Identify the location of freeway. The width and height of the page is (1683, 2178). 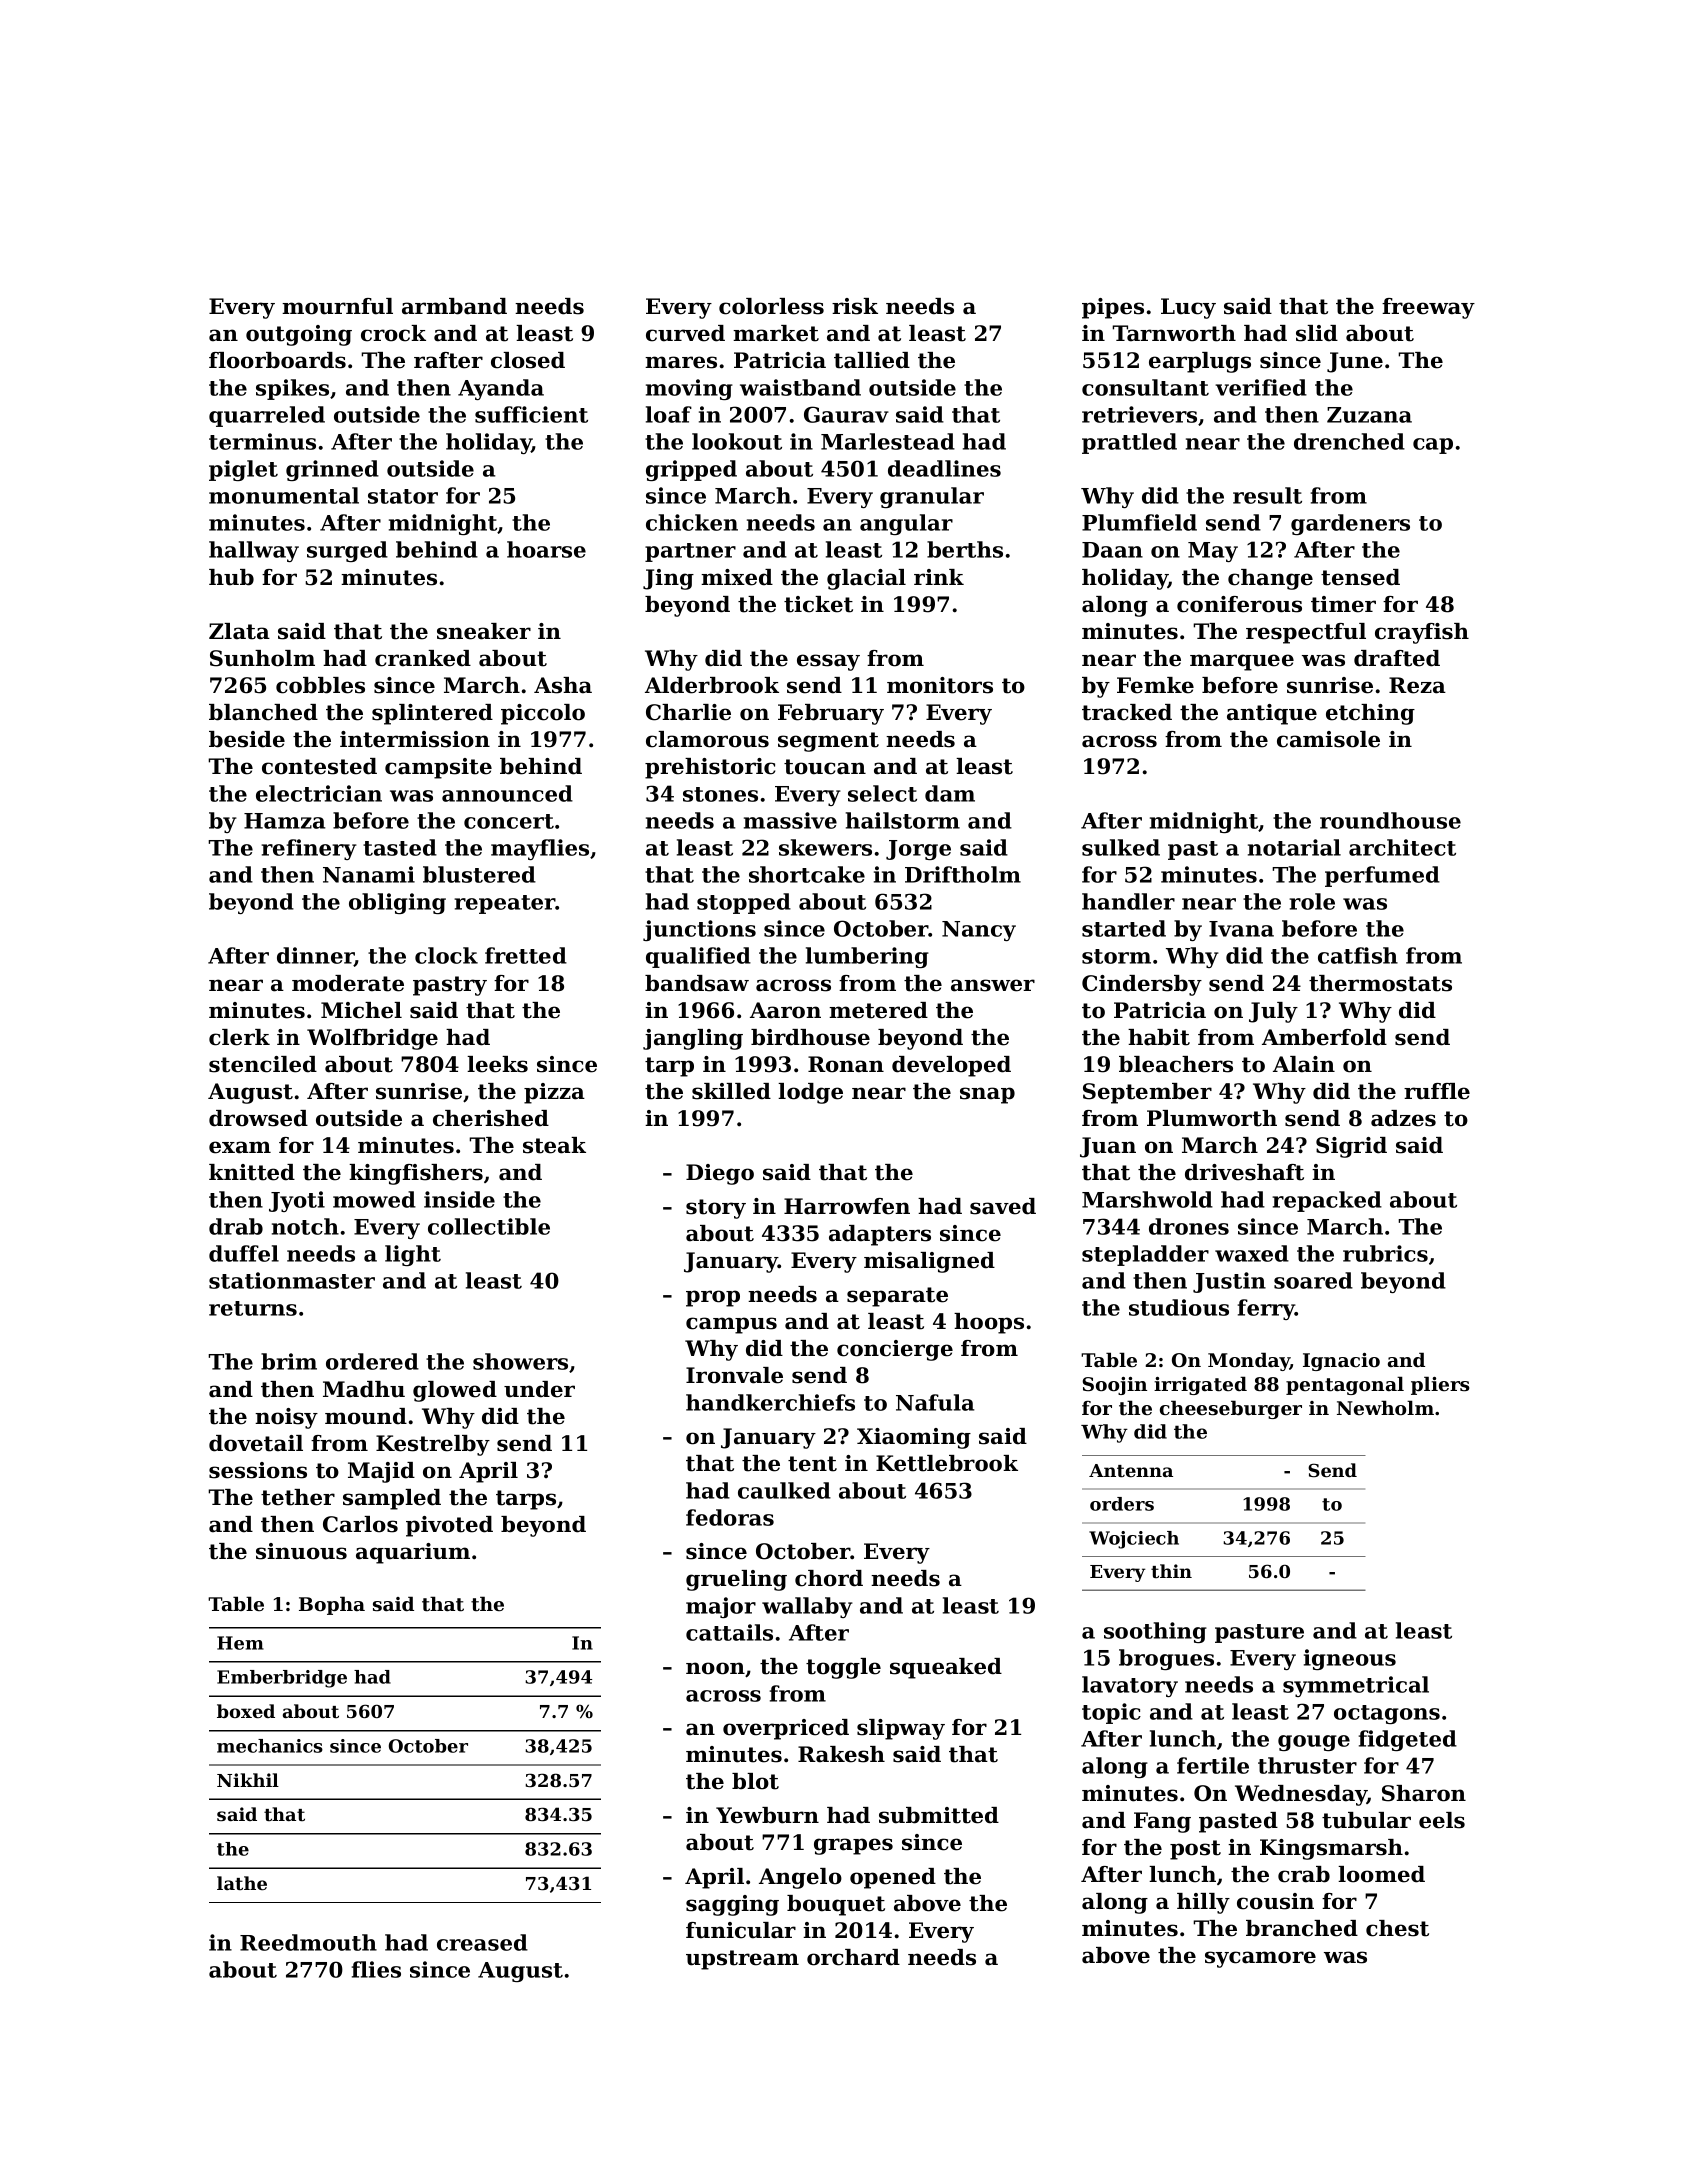
(1428, 308).
